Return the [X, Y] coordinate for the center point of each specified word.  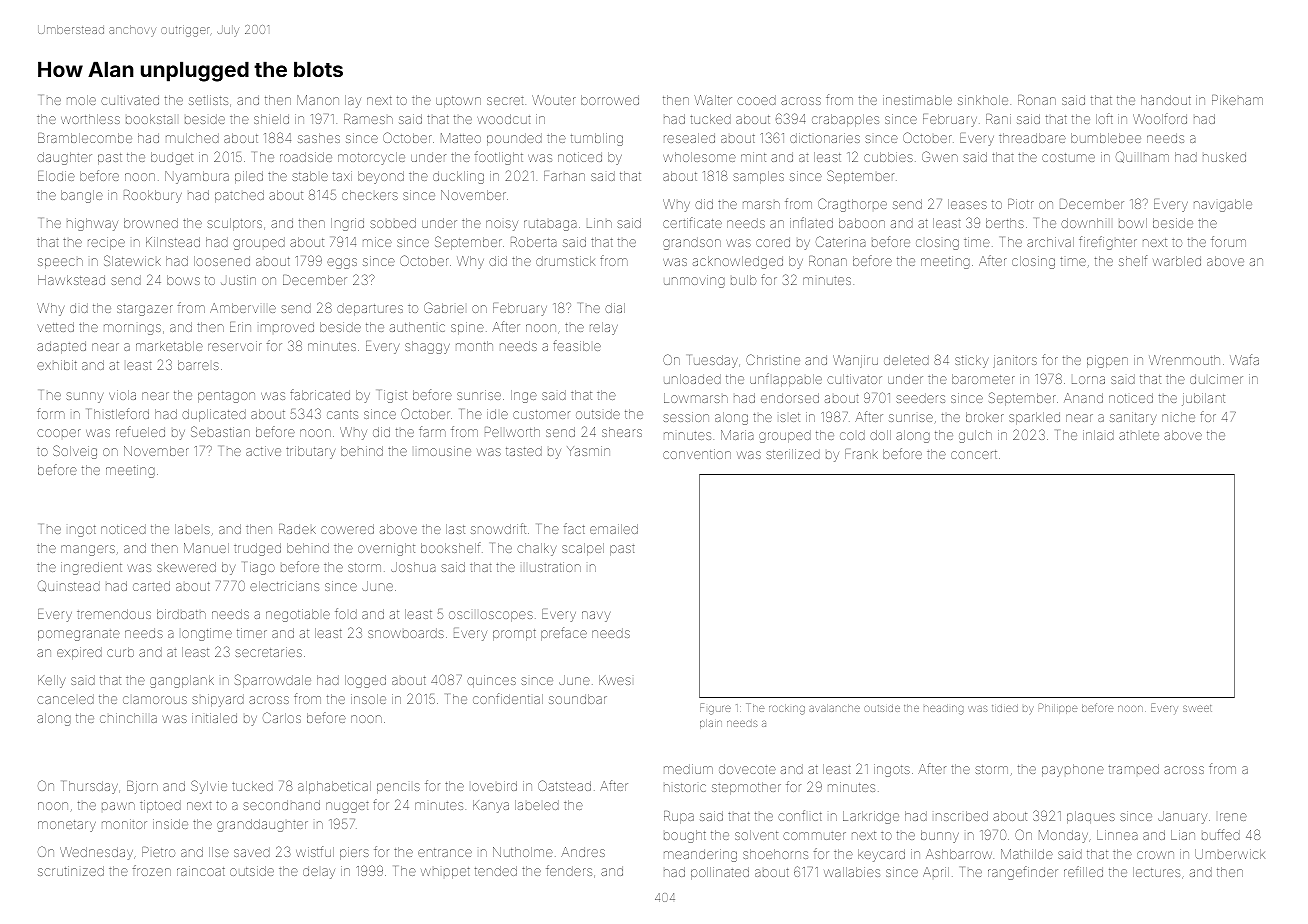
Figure [715, 709]
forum [1228, 241]
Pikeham [1237, 100]
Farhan [564, 176]
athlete [1139, 435]
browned [151, 223]
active [263, 451]
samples [758, 177]
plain [711, 724]
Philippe [1058, 708]
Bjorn [142, 787]
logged [365, 681]
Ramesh [368, 119]
